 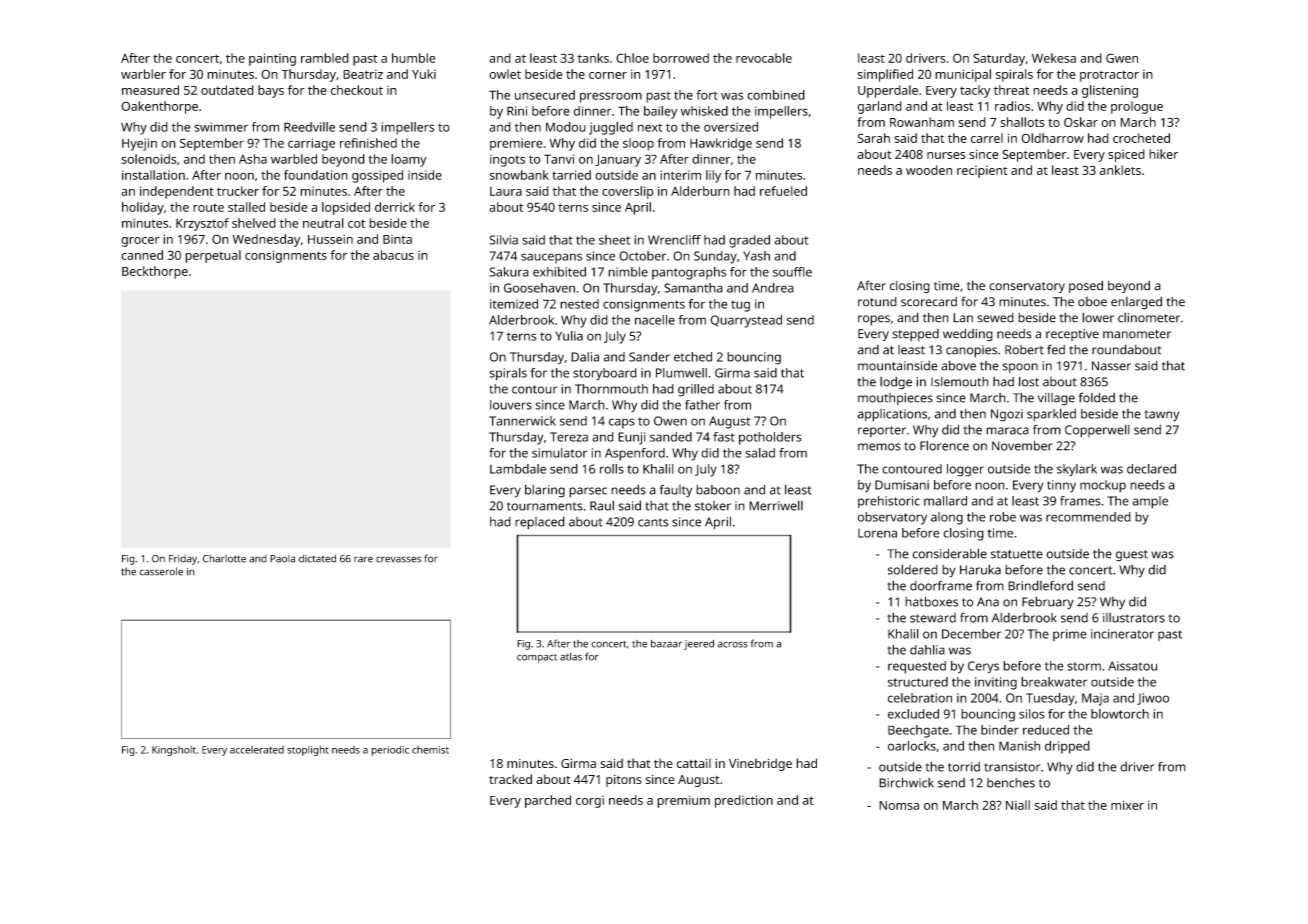 What do you see at coordinates (700, 191) in the screenshot?
I see `Alderburn` at bounding box center [700, 191].
